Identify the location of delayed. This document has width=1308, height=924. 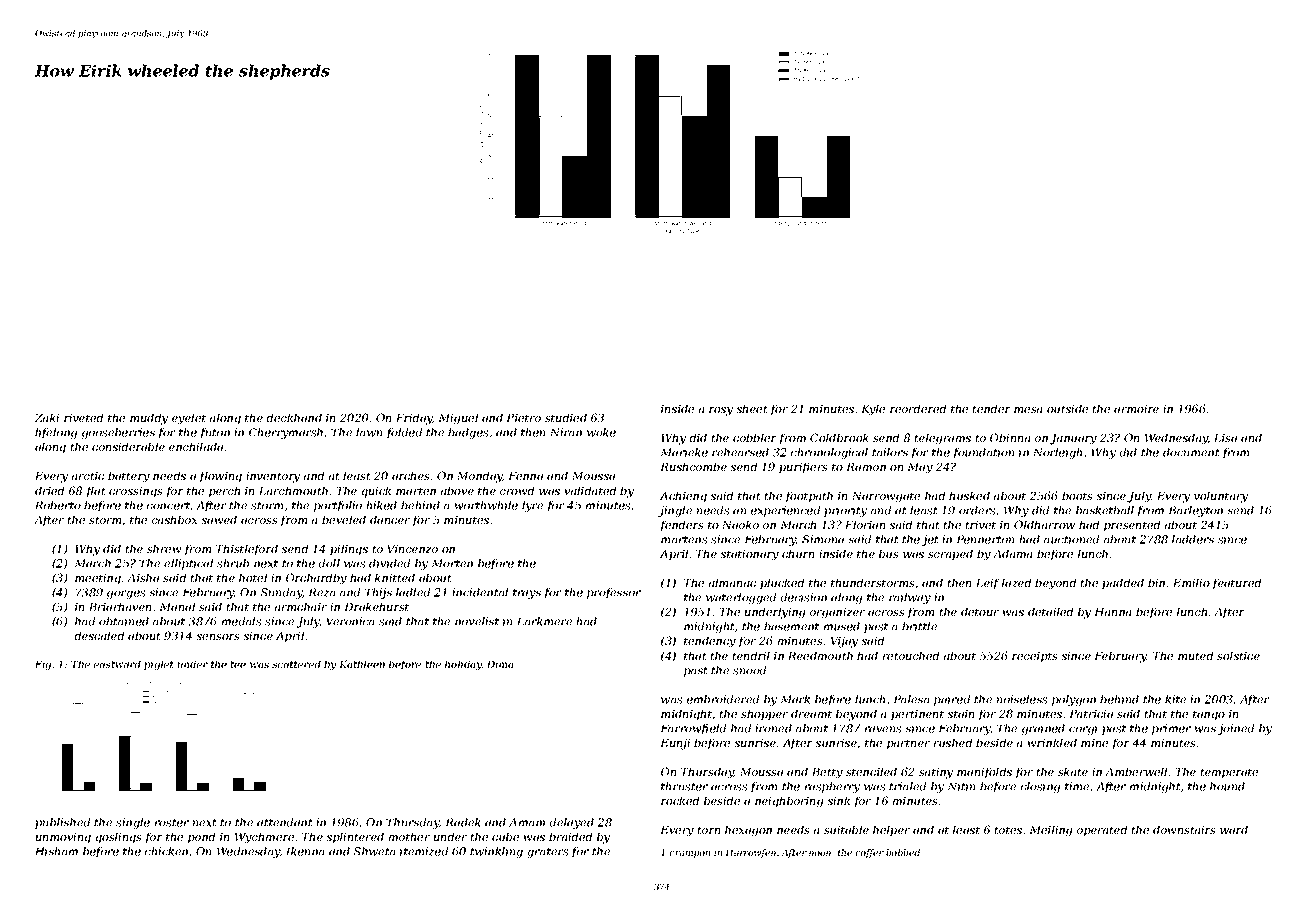
(571, 823).
